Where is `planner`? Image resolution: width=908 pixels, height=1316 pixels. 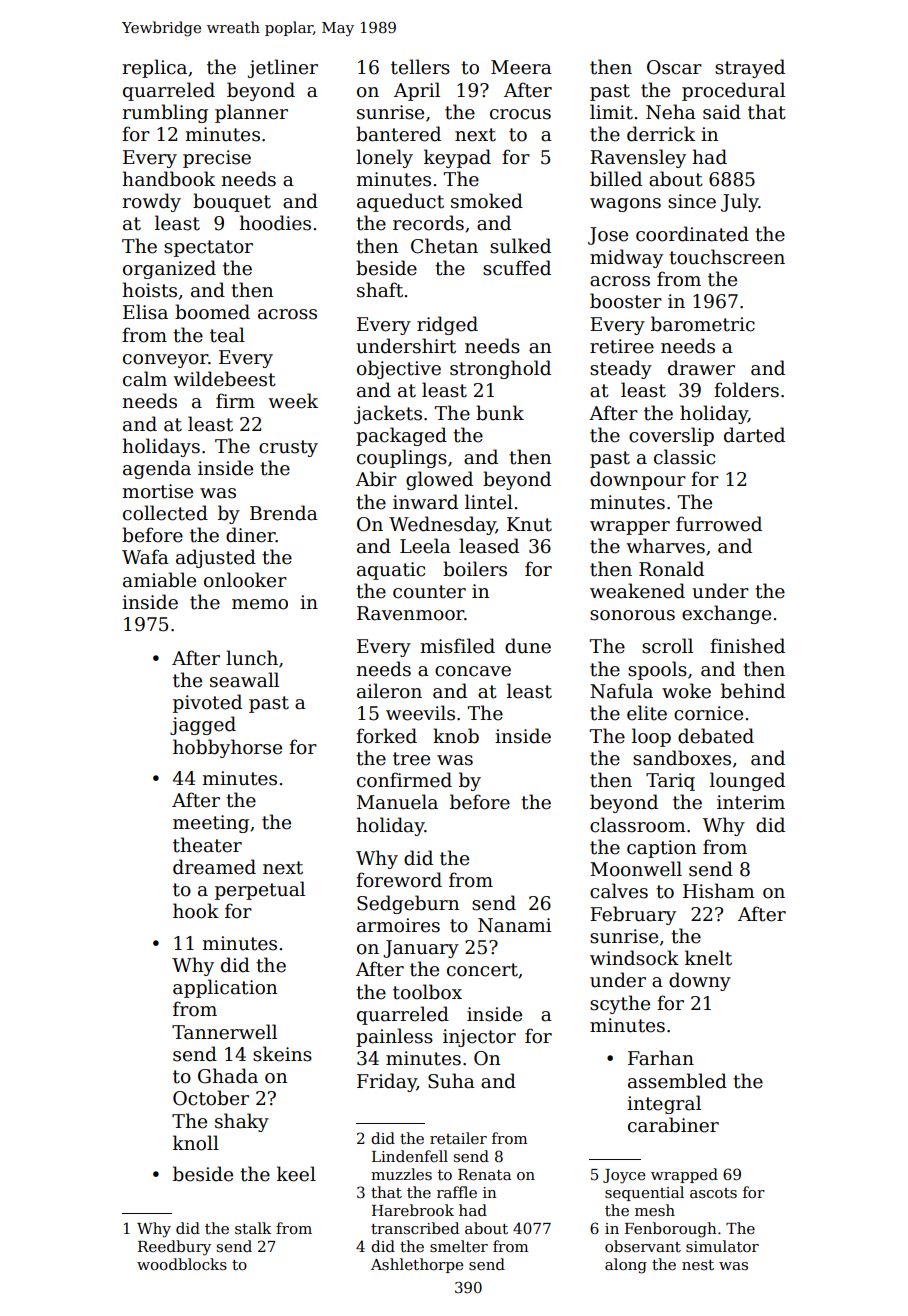
planner is located at coordinates (251, 113).
